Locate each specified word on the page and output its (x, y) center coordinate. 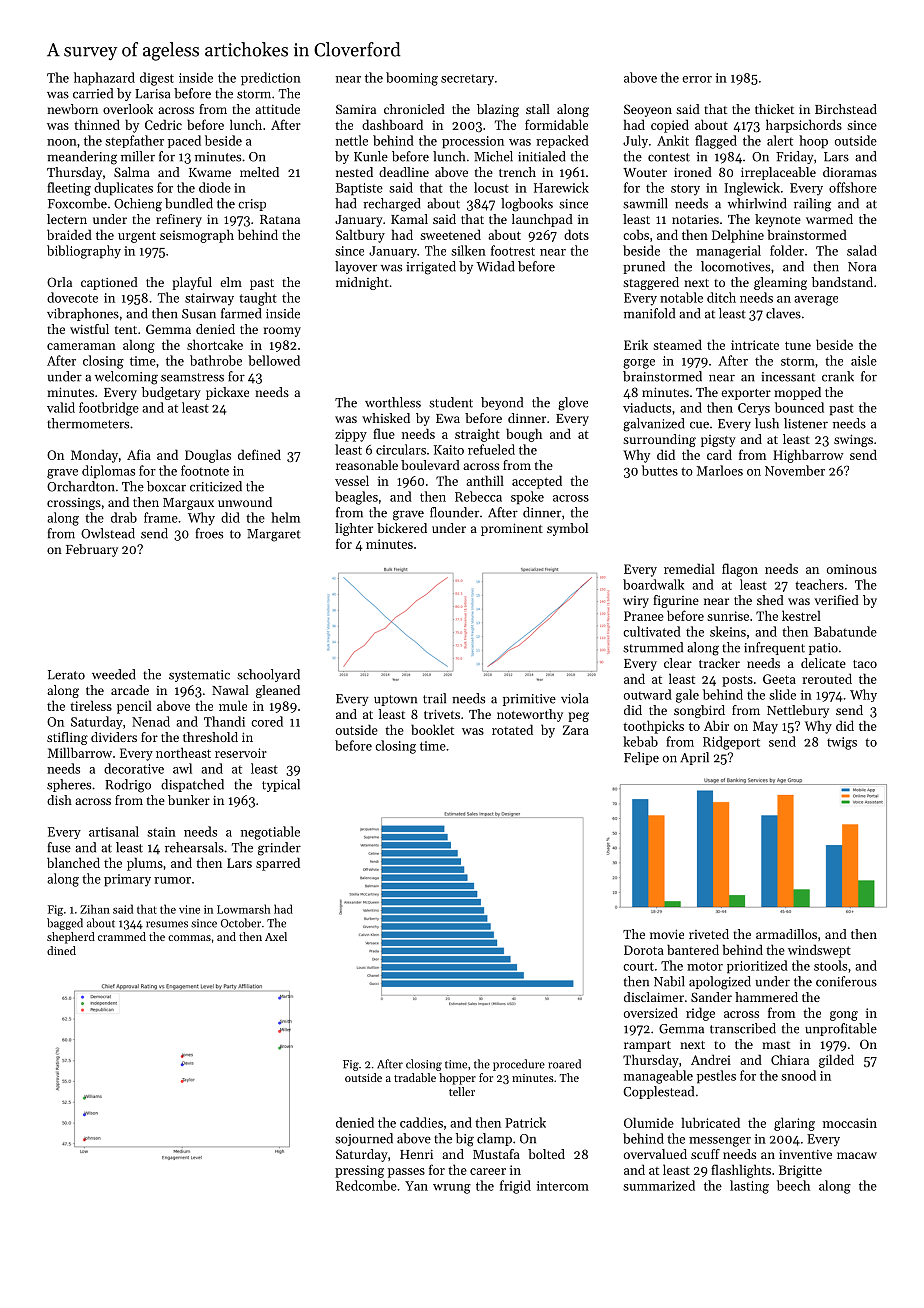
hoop (813, 142)
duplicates (123, 189)
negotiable (270, 833)
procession (473, 142)
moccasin (850, 1123)
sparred (278, 864)
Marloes (720, 470)
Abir (716, 725)
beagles (356, 498)
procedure (519, 1065)
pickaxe (227, 393)
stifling (67, 738)
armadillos (786, 934)
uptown (395, 700)
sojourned (364, 1139)
